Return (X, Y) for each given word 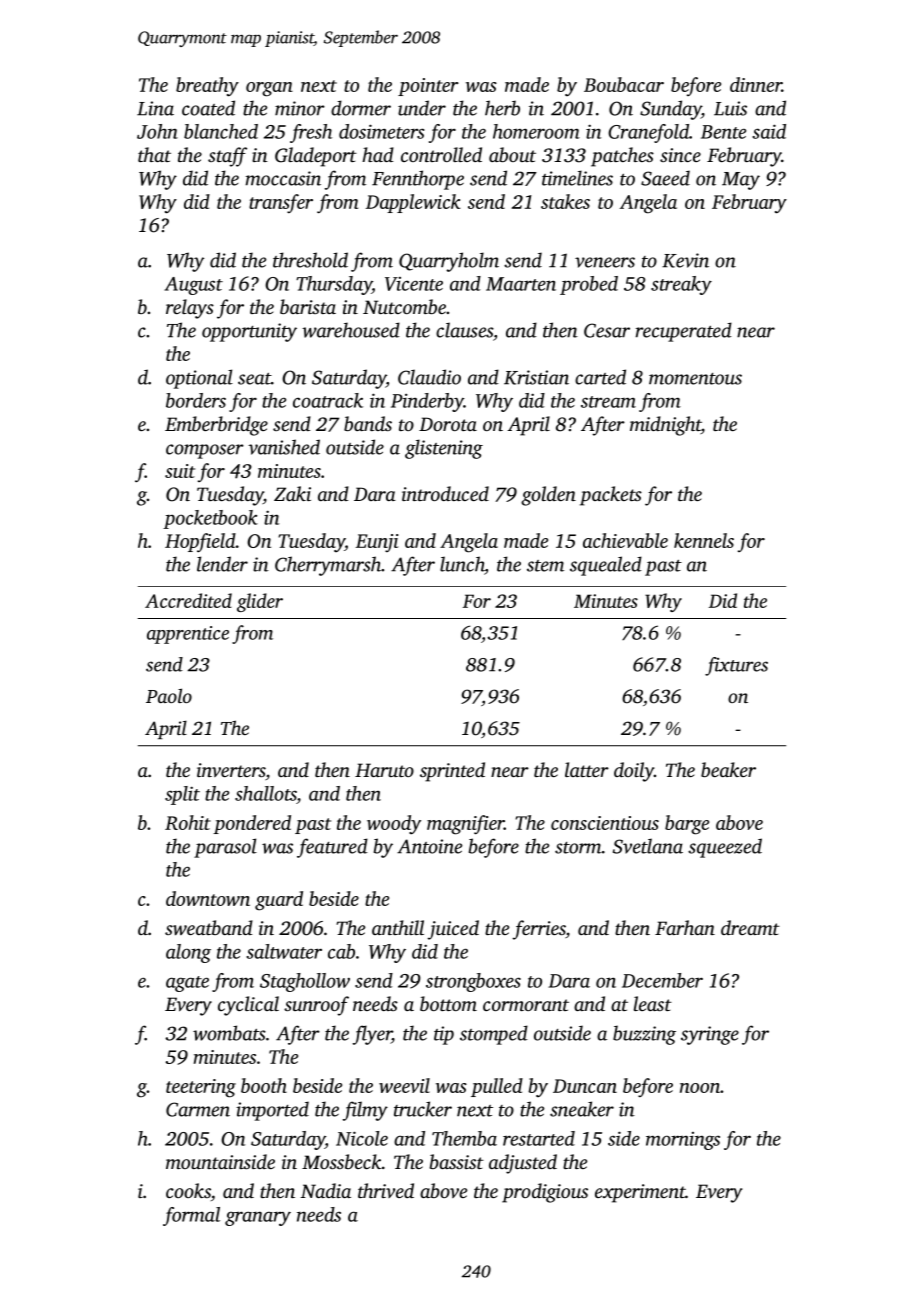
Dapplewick (413, 203)
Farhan (685, 927)
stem (545, 566)
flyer (372, 1035)
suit (180, 471)
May (741, 181)
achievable (625, 540)
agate (187, 984)
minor (300, 108)
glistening (444, 449)
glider (260, 602)
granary (258, 1218)
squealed (606, 566)
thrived (386, 1190)
